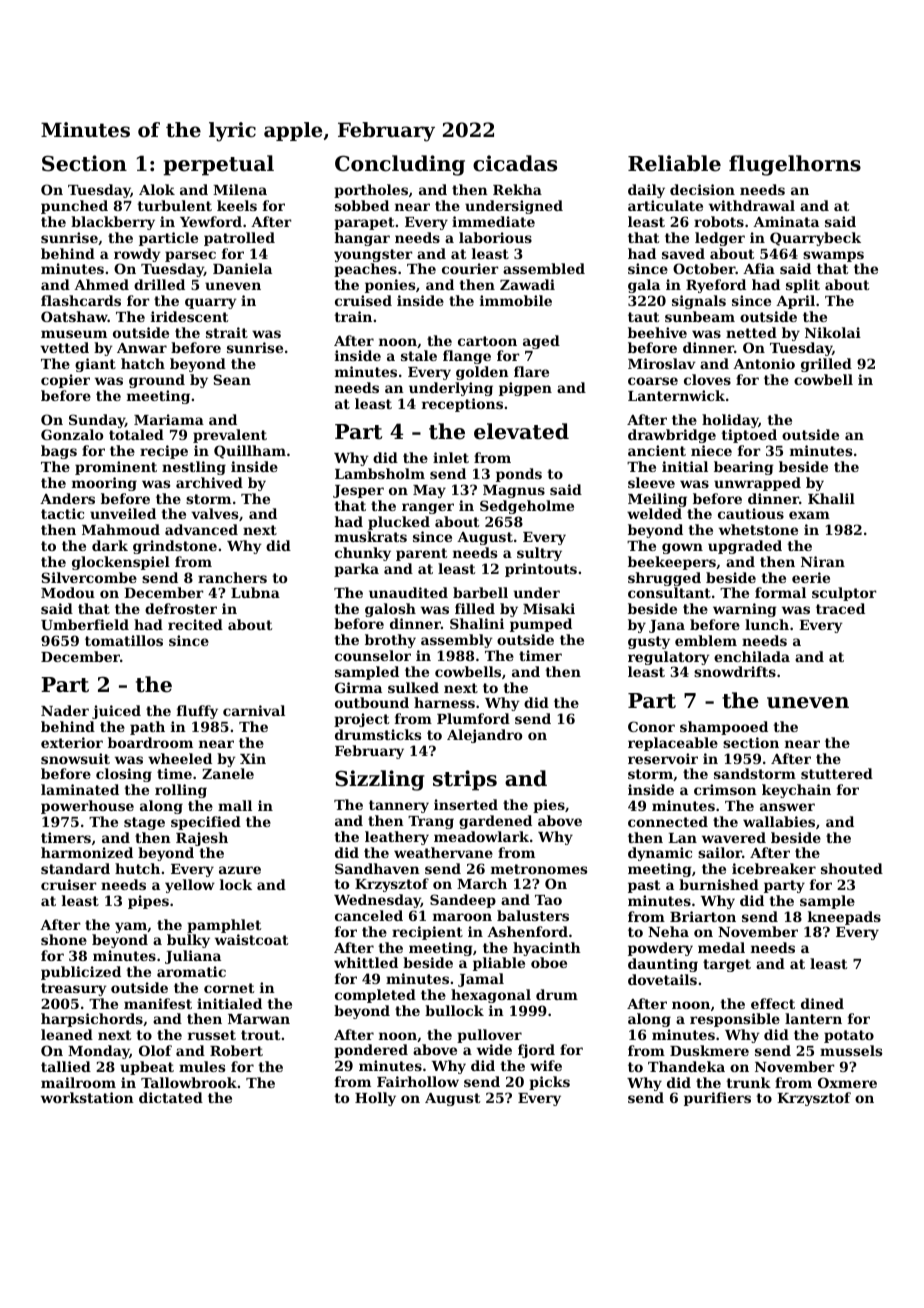  Describe the element at coordinates (758, 529) in the page. I see `whetstone` at that location.
